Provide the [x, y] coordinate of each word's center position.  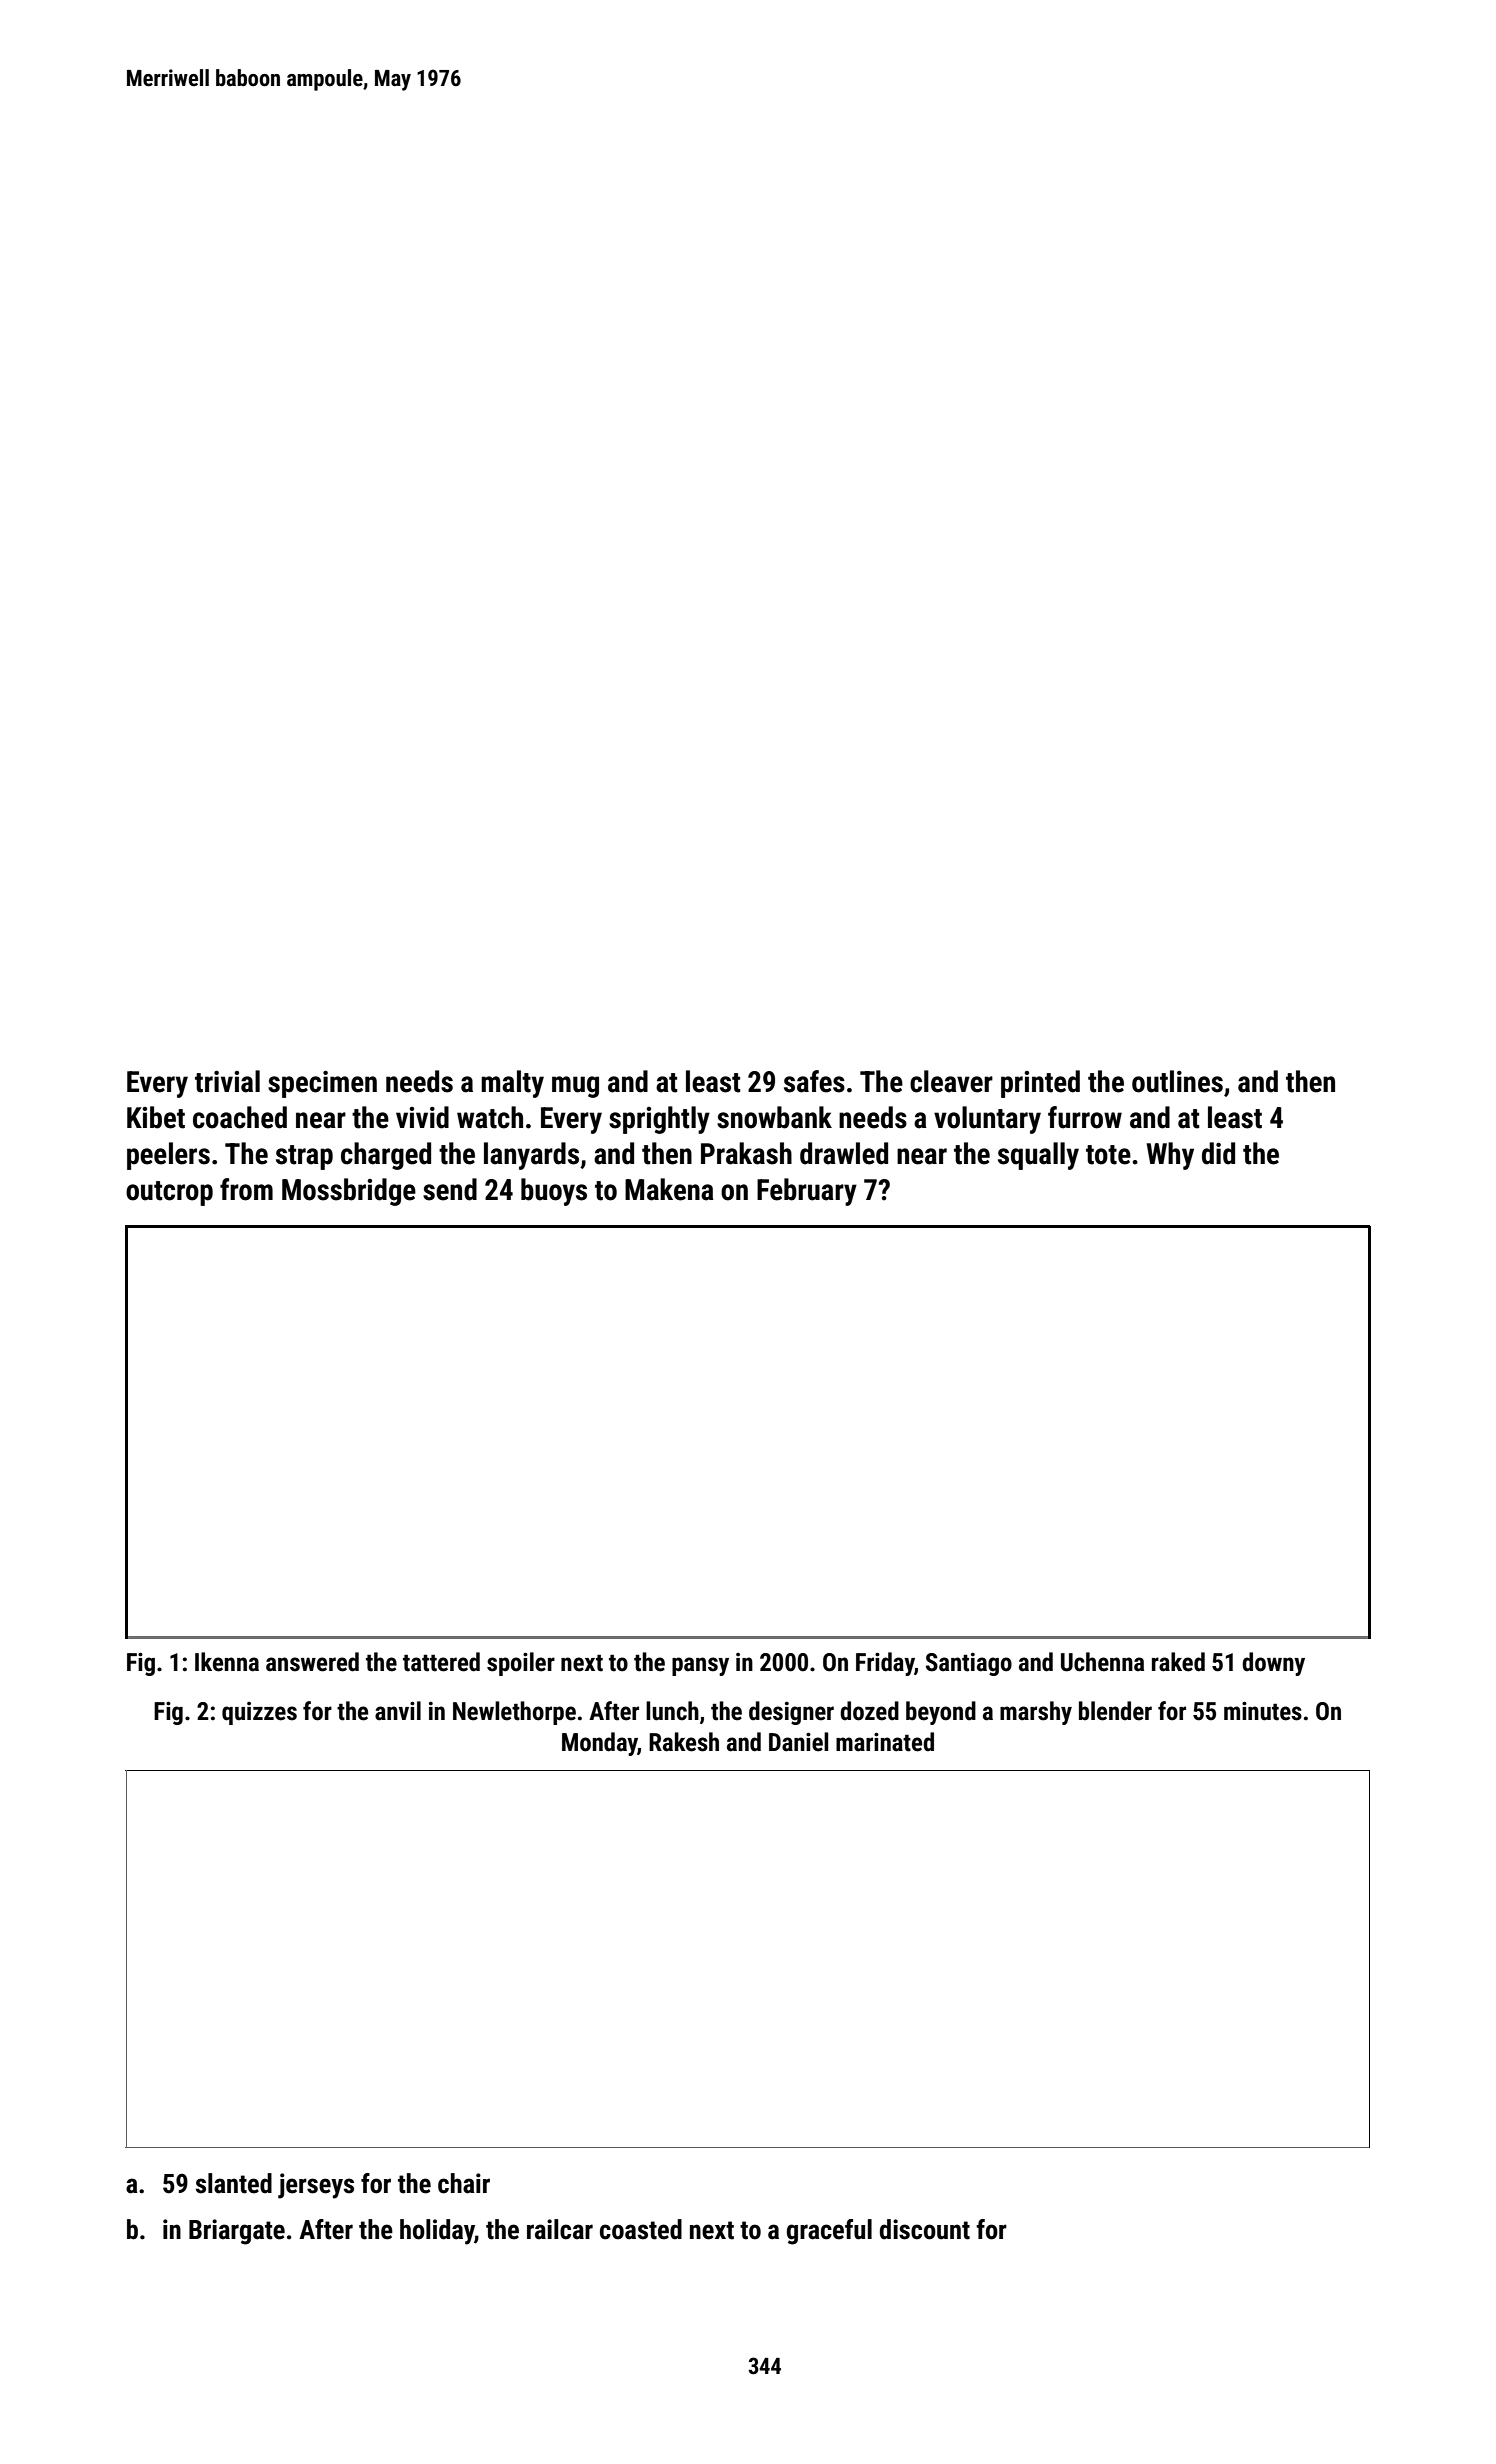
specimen [322, 1084]
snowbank [774, 1117]
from [246, 1189]
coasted [641, 2229]
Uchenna [1102, 1662]
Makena [669, 1189]
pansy [700, 1666]
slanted [234, 2183]
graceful [829, 2232]
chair [464, 2183]
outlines [1177, 1081]
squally [1038, 1156]
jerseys [316, 2186]
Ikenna [227, 1662]
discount [925, 2229]
